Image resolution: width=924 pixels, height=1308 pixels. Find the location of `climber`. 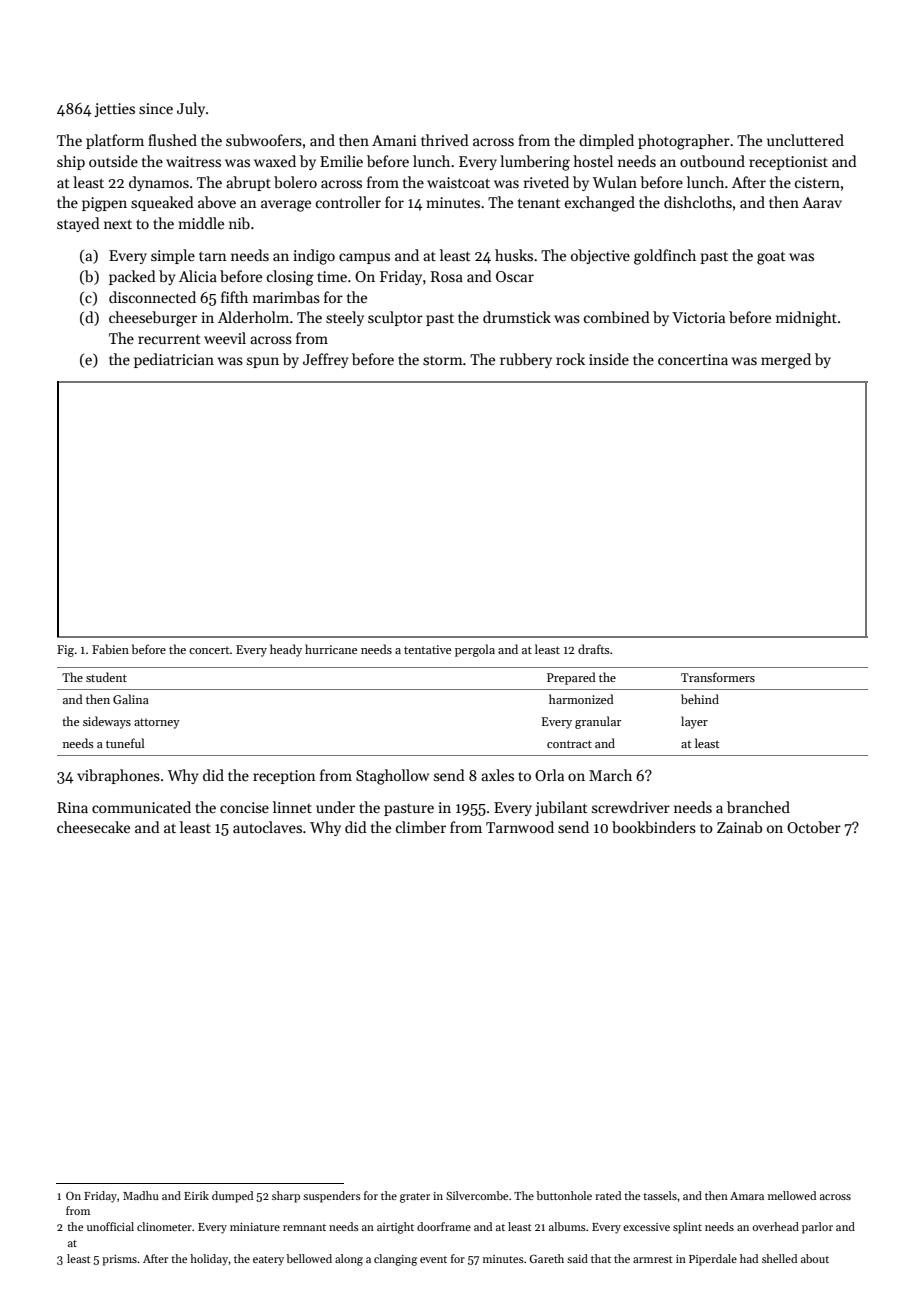

climber is located at coordinates (421, 827).
